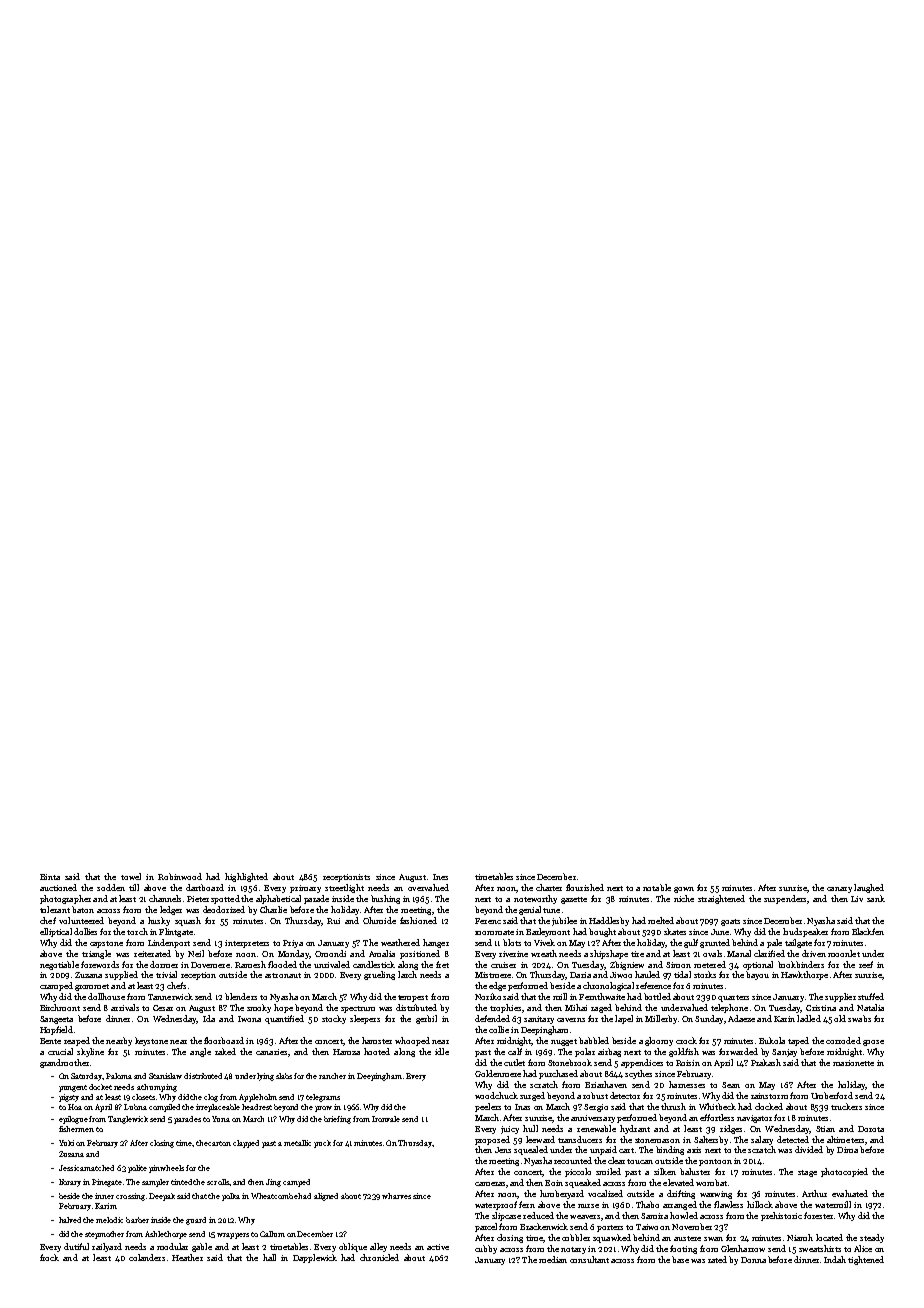 This screenshot has width=924, height=1308. I want to click on keystone, so click(151, 1041).
